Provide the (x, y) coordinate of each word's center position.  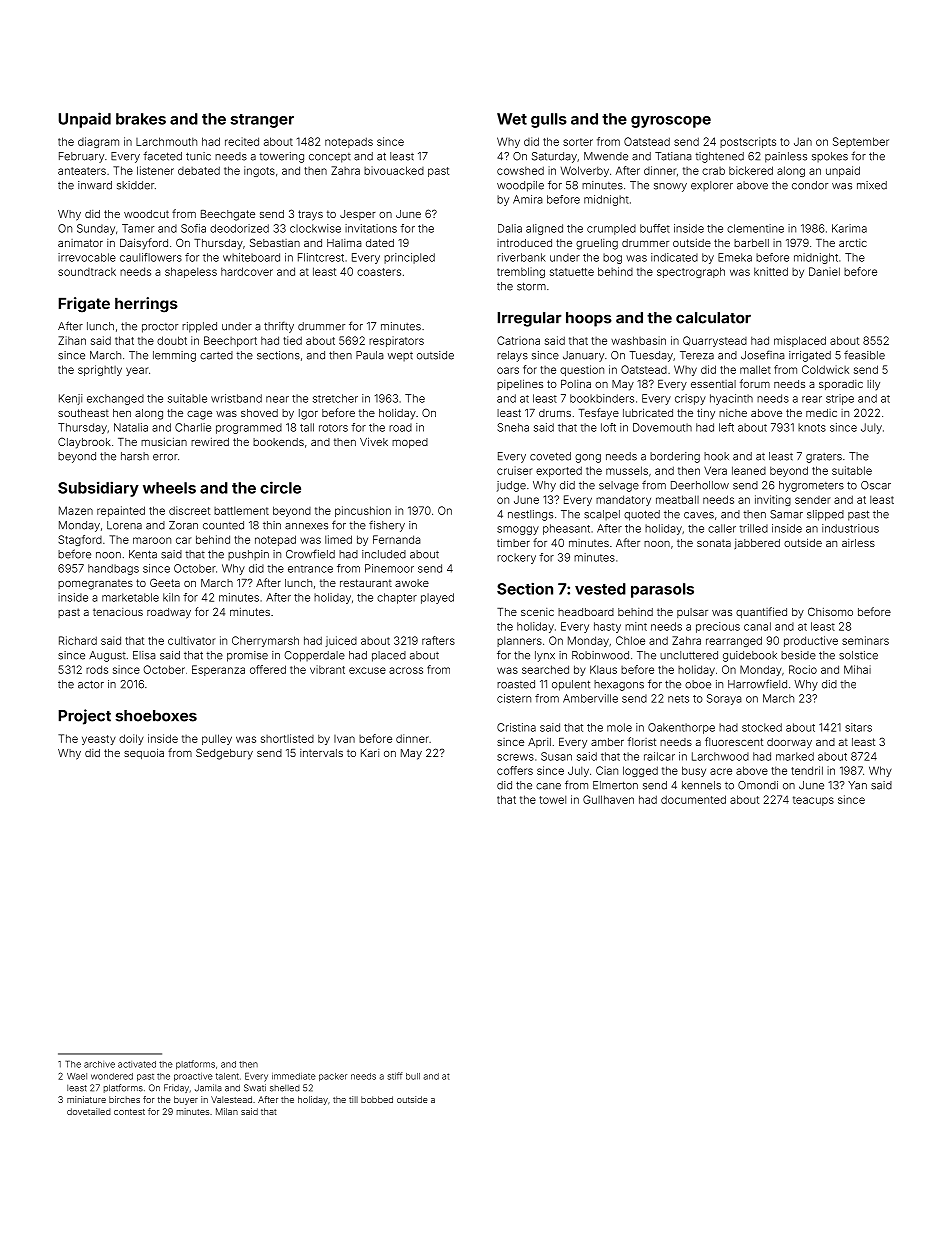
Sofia (193, 228)
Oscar (876, 485)
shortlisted (287, 738)
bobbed (377, 1099)
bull (413, 1076)
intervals (321, 753)
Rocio (803, 669)
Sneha (513, 427)
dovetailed (89, 1111)
